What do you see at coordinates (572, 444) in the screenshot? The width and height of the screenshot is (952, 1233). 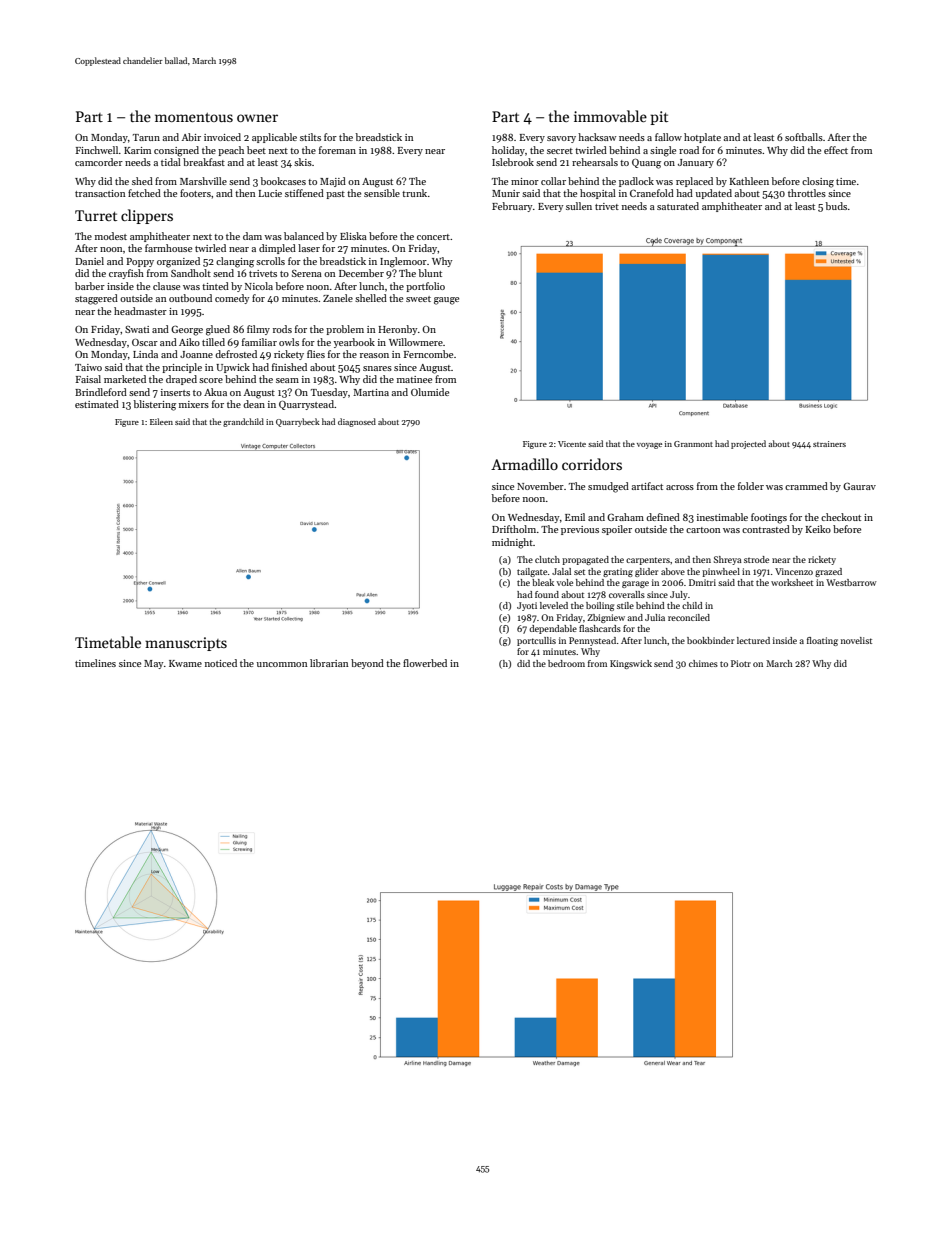 I see `Vicente` at bounding box center [572, 444].
